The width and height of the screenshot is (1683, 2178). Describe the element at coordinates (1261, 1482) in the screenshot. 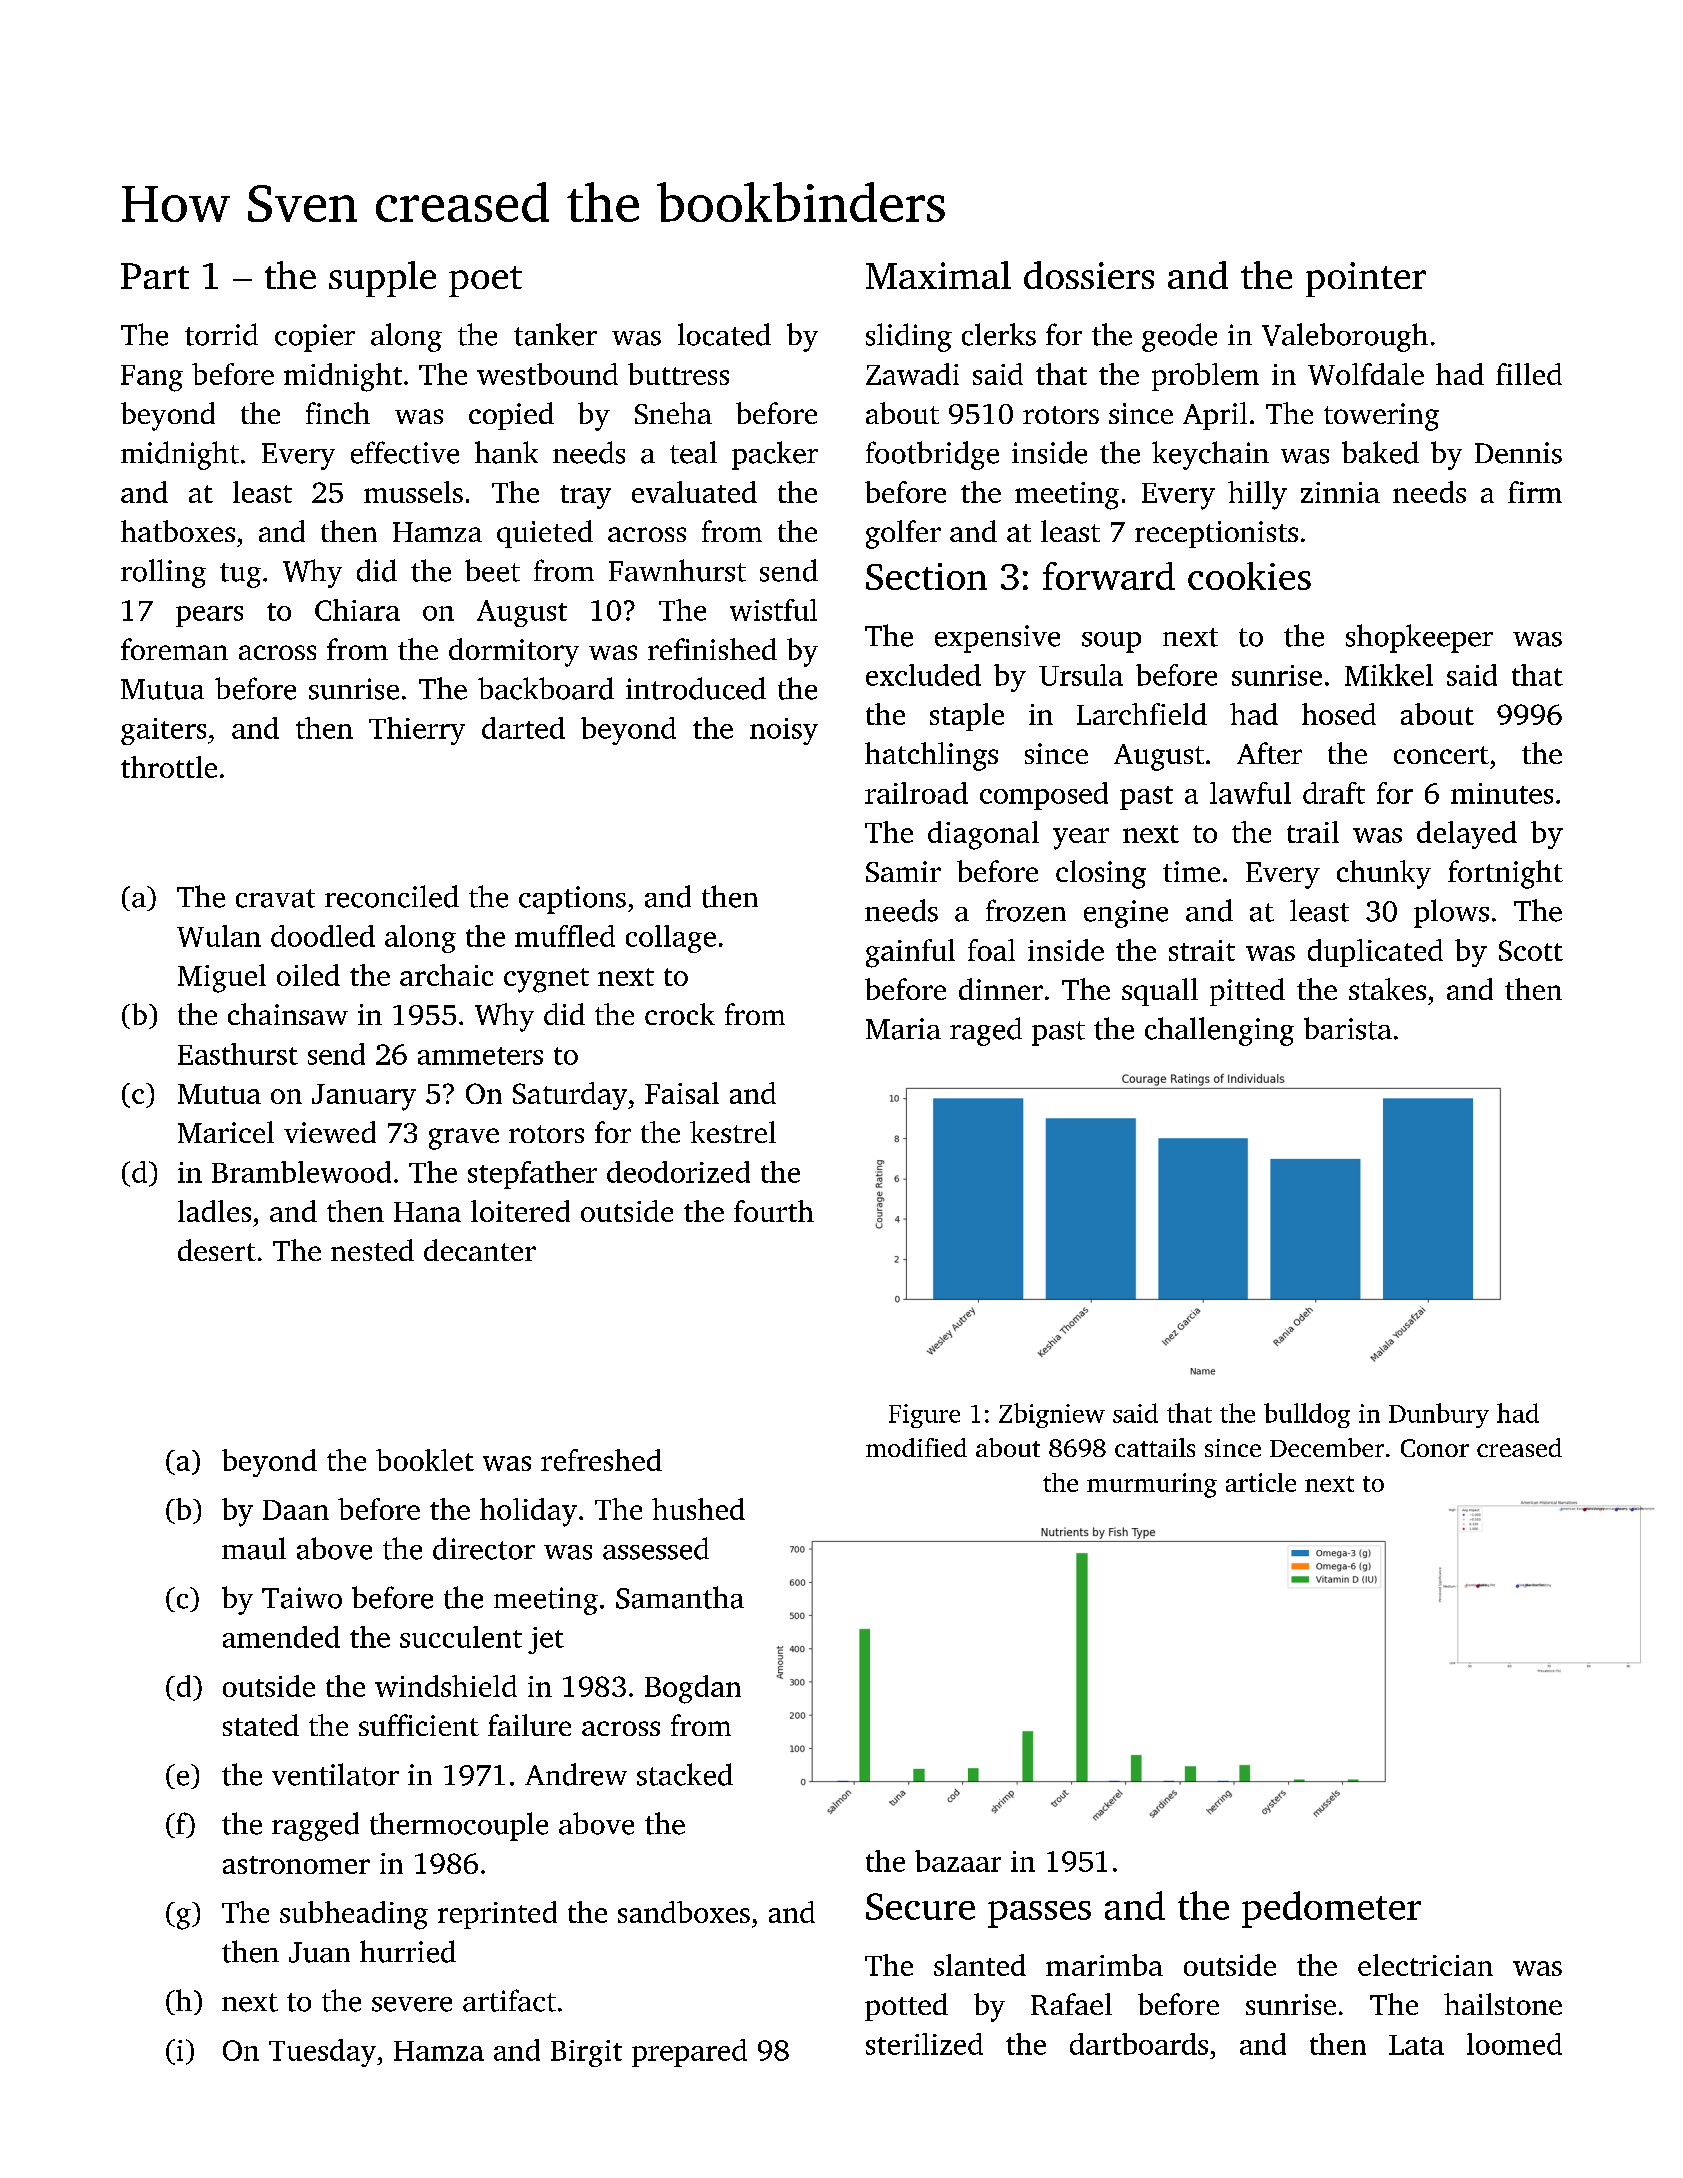

I see `article` at that location.
